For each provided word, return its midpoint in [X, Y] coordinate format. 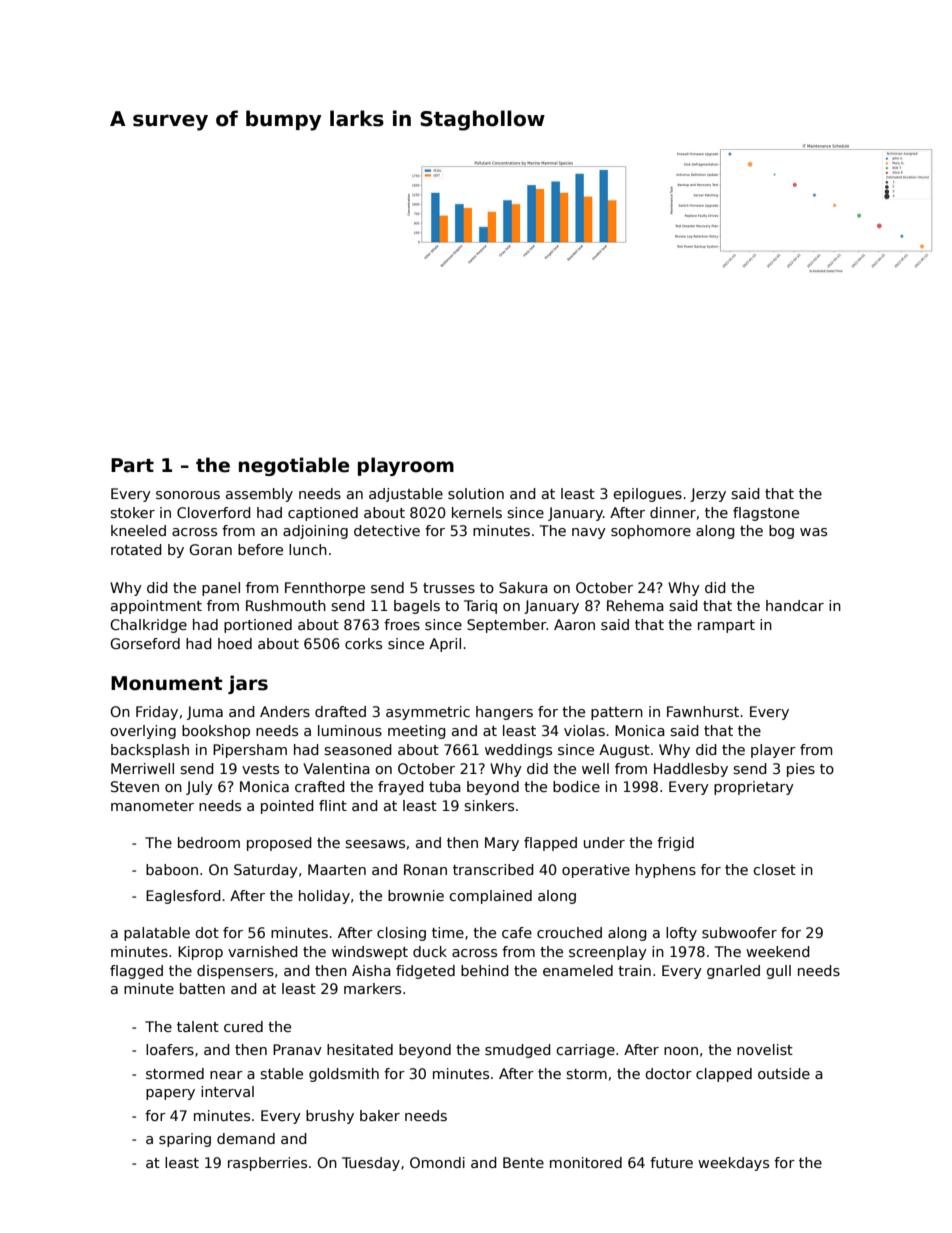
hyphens [666, 871]
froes [402, 624]
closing [401, 934]
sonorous [188, 495]
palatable [157, 934]
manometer [152, 806]
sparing [185, 1140]
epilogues [647, 495]
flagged [136, 972]
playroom [406, 466]
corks [363, 643]
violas [584, 730]
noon [681, 1051]
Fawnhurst [703, 711]
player [773, 751]
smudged [518, 1051]
